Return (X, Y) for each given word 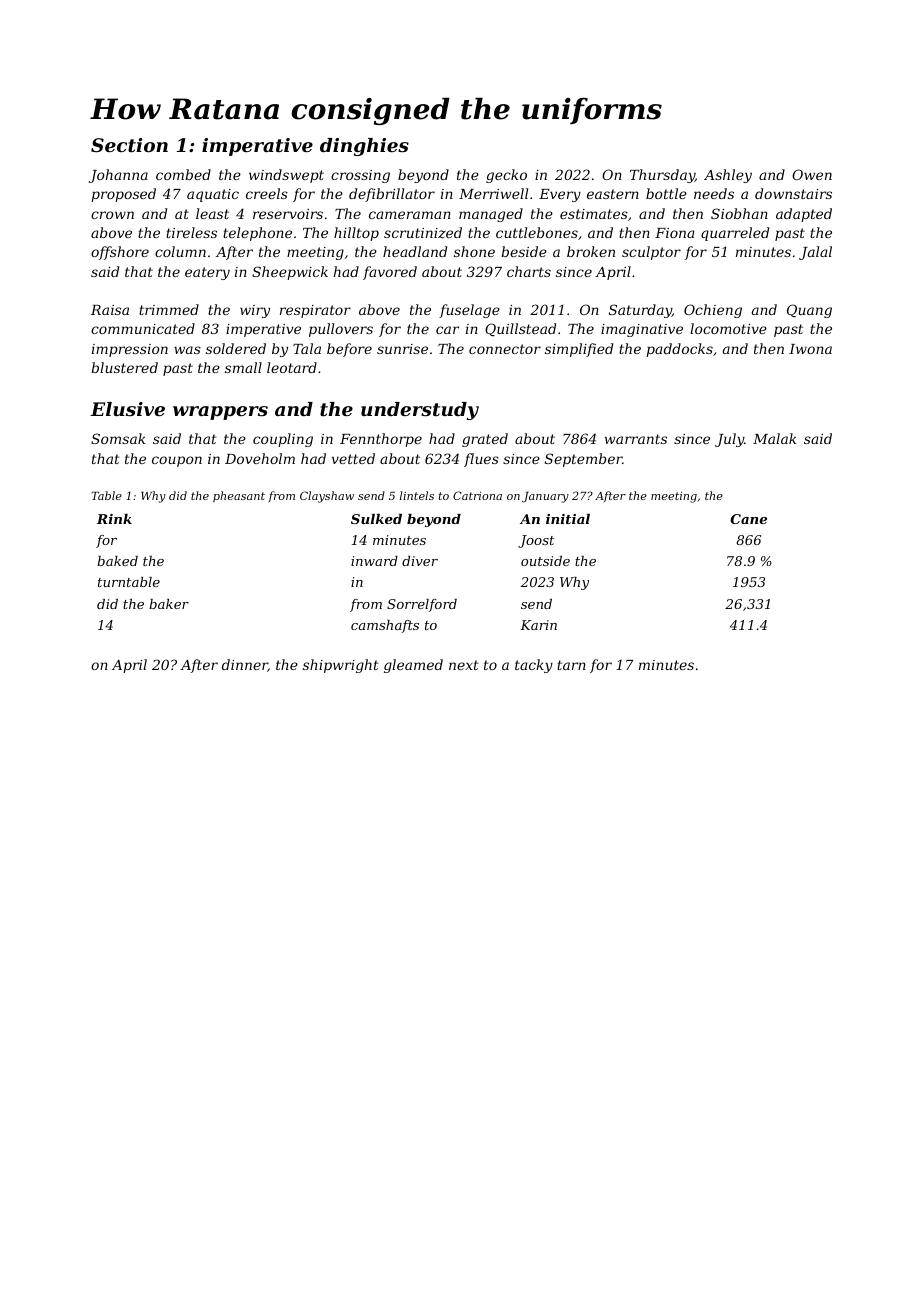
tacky (534, 666)
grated (485, 440)
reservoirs (288, 214)
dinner (245, 665)
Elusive (127, 409)
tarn (571, 665)
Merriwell (493, 193)
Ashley (728, 176)
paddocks (679, 350)
